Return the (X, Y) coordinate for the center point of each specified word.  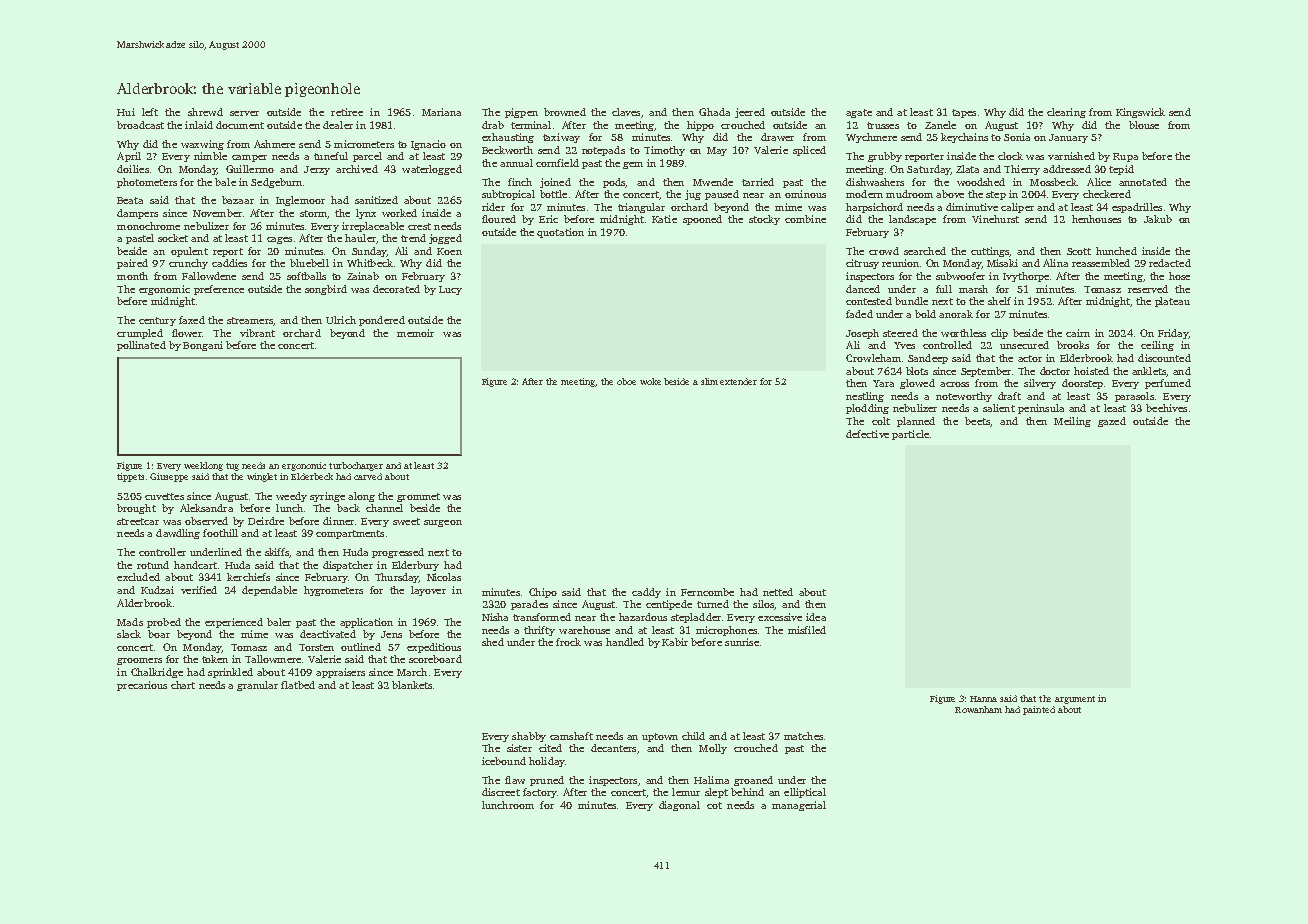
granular (257, 686)
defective (867, 434)
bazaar (238, 200)
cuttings (990, 252)
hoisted (1091, 371)
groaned (753, 781)
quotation (560, 233)
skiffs (277, 552)
